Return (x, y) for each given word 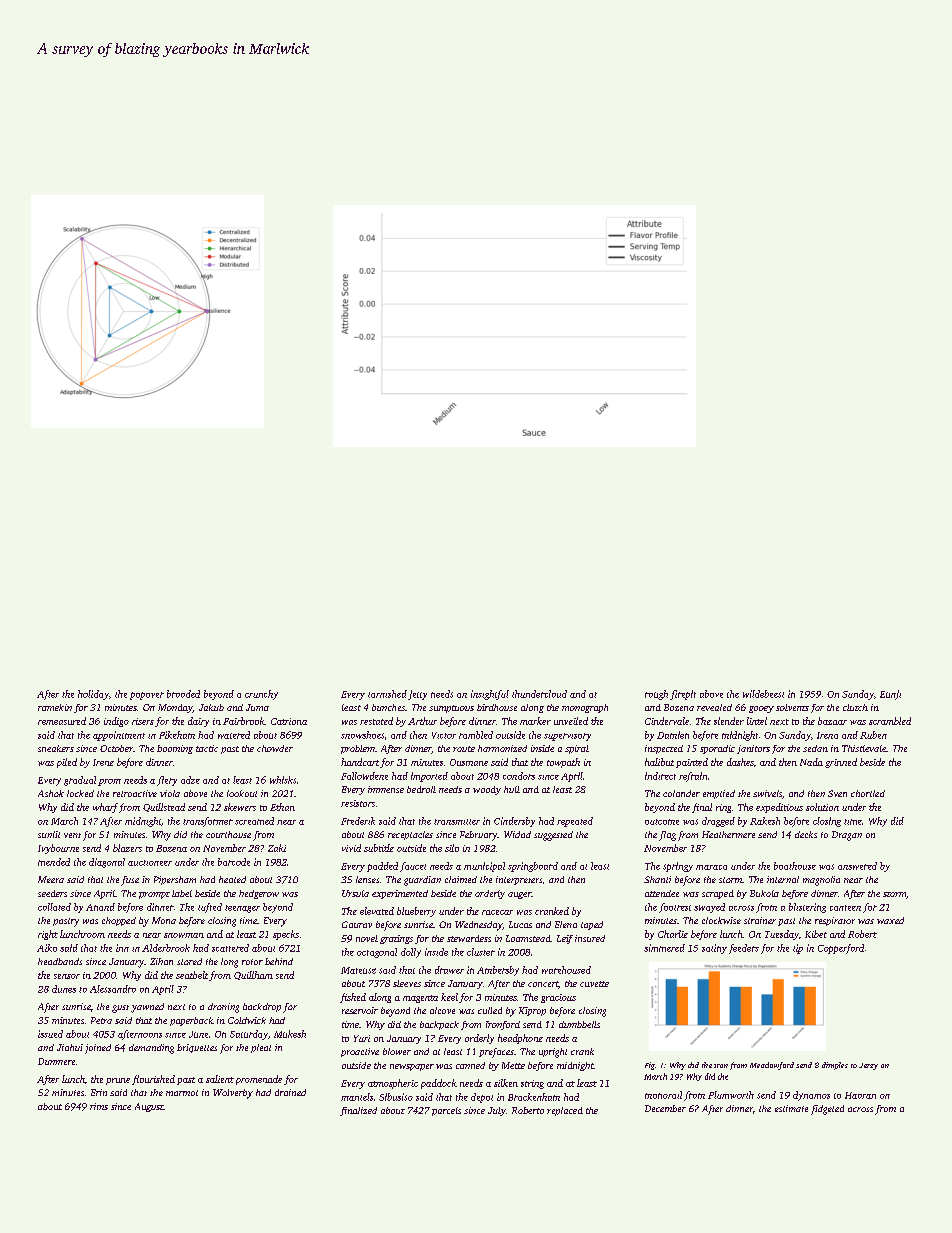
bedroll (421, 789)
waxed (890, 920)
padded (382, 867)
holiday (93, 695)
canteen (845, 908)
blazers (127, 848)
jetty (417, 695)
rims (99, 1106)
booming (175, 749)
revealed (714, 707)
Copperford (841, 949)
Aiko (47, 948)
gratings (396, 939)
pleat (261, 1048)
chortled (868, 793)
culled (490, 1010)
